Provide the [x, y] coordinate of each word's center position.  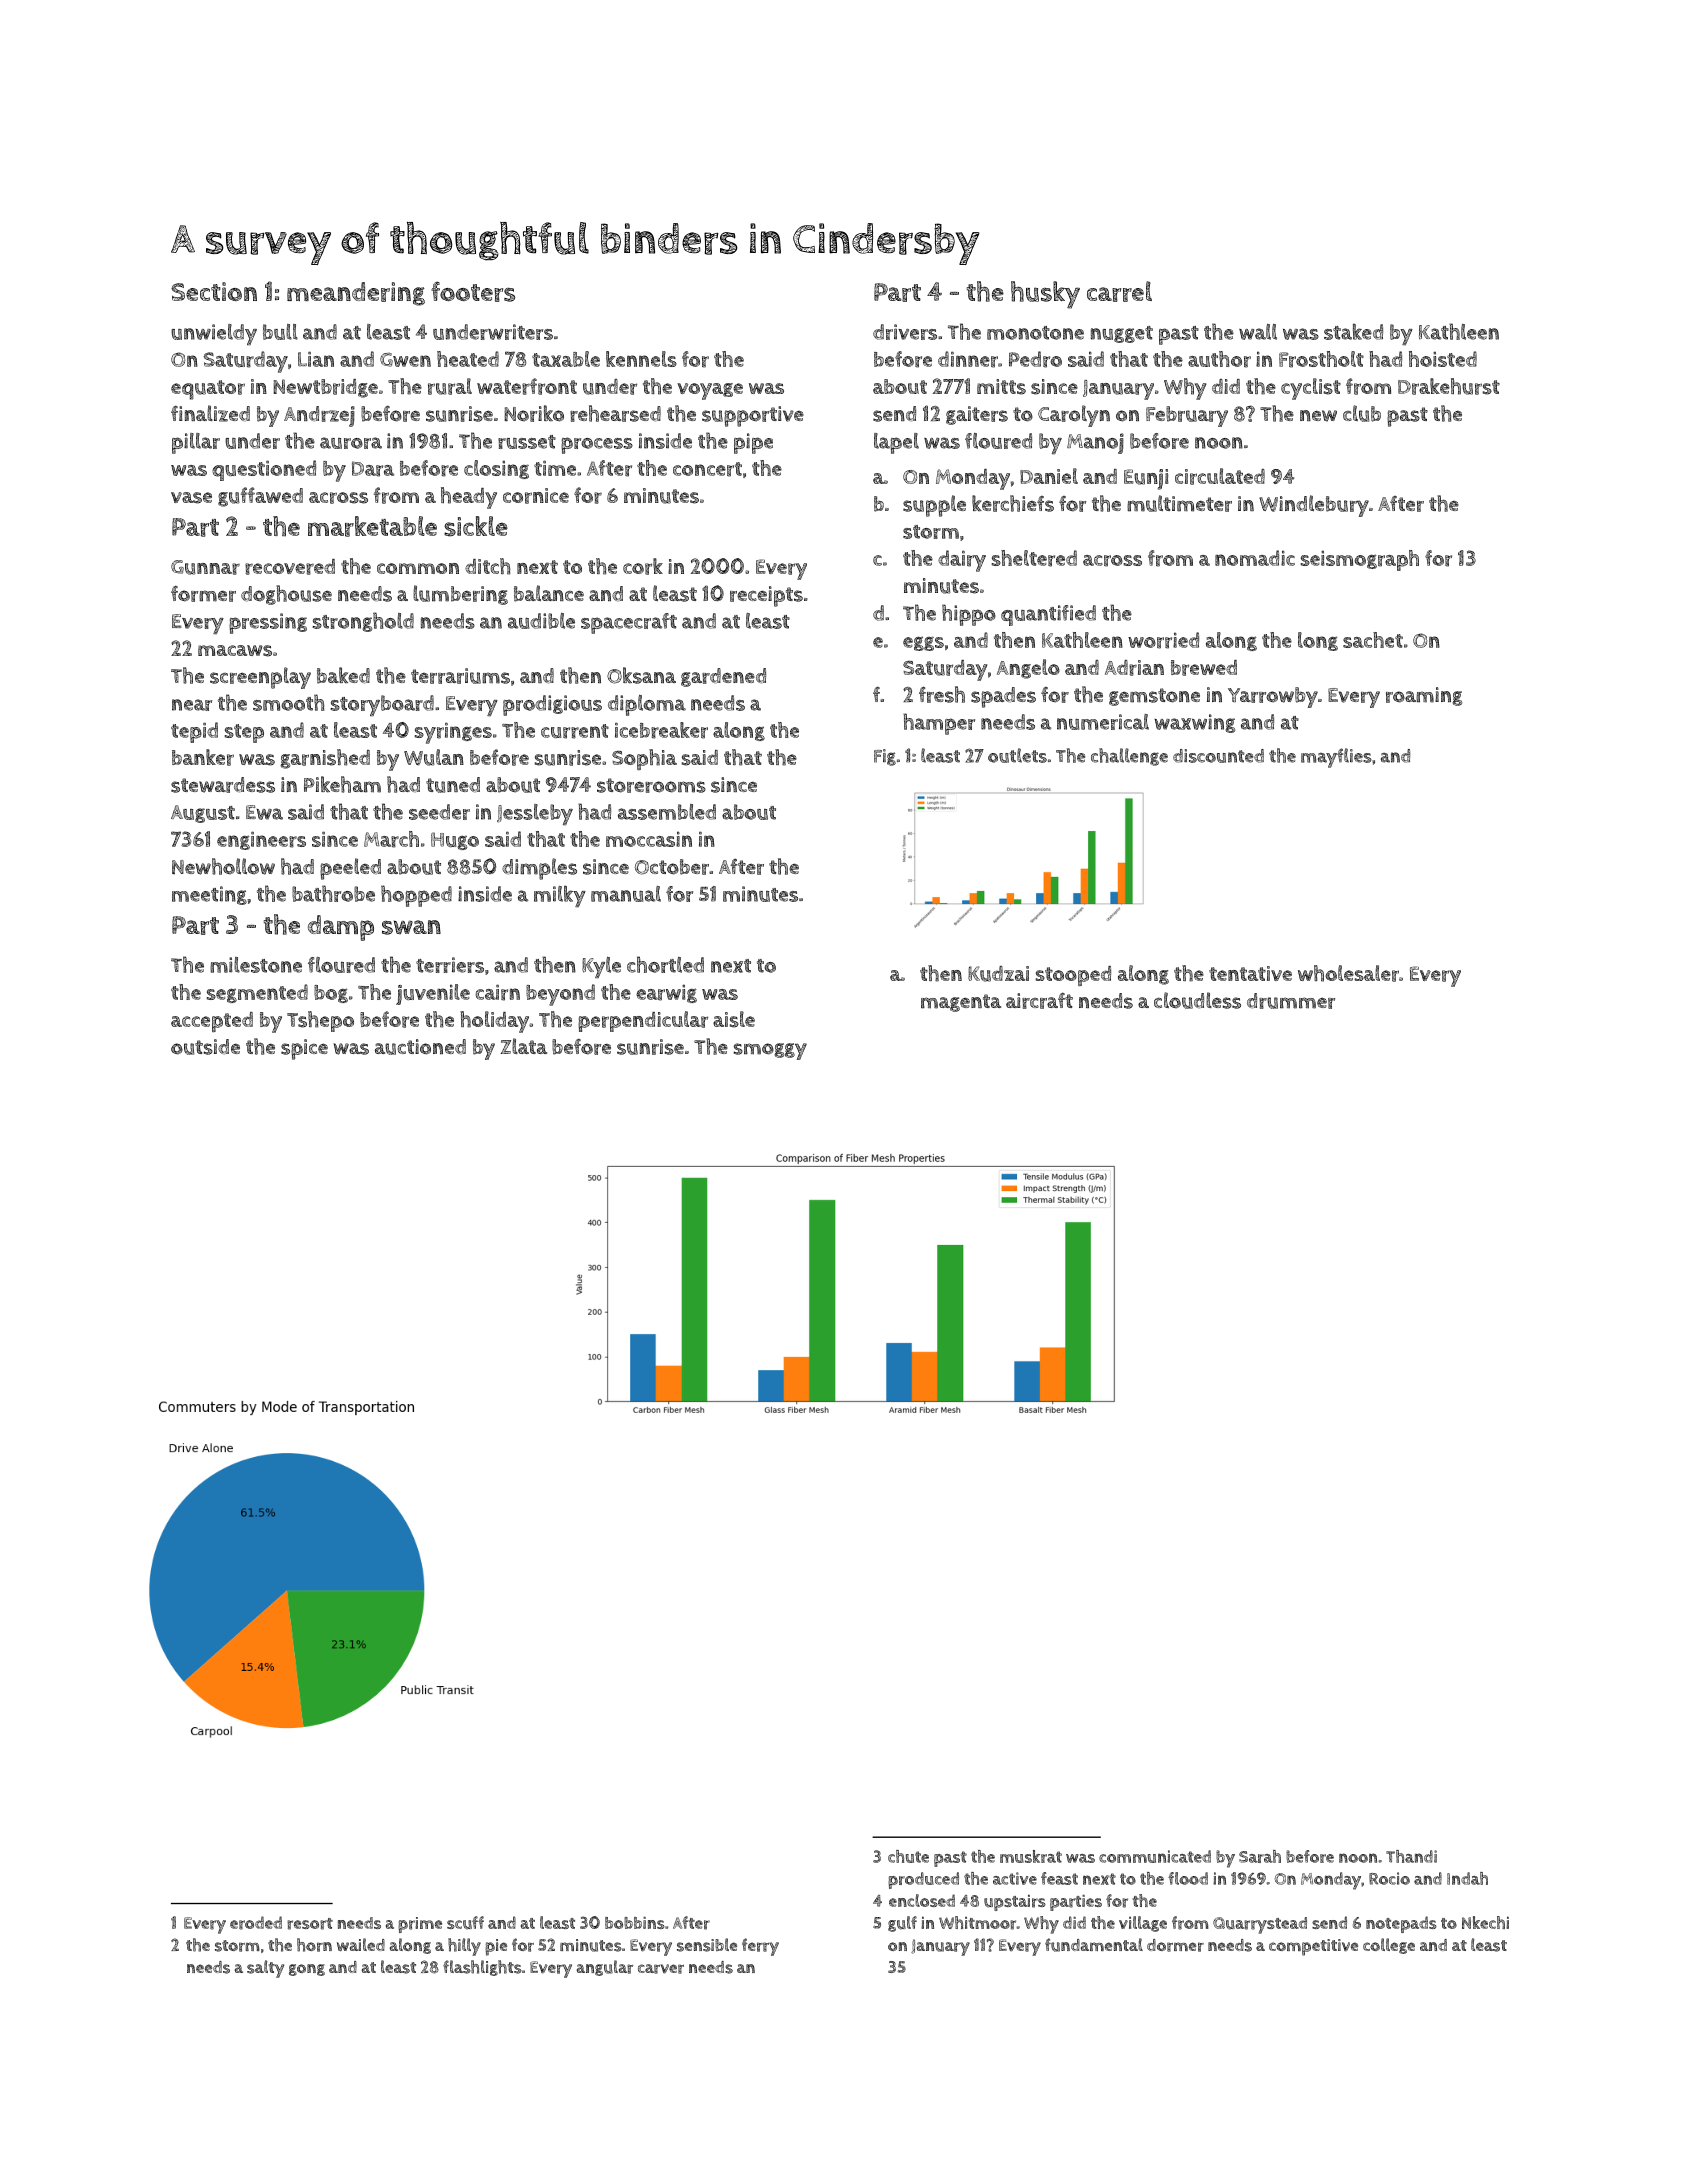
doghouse [286, 595]
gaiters [977, 415]
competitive [1313, 1947]
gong [307, 1970]
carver [661, 1969]
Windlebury [1314, 506]
